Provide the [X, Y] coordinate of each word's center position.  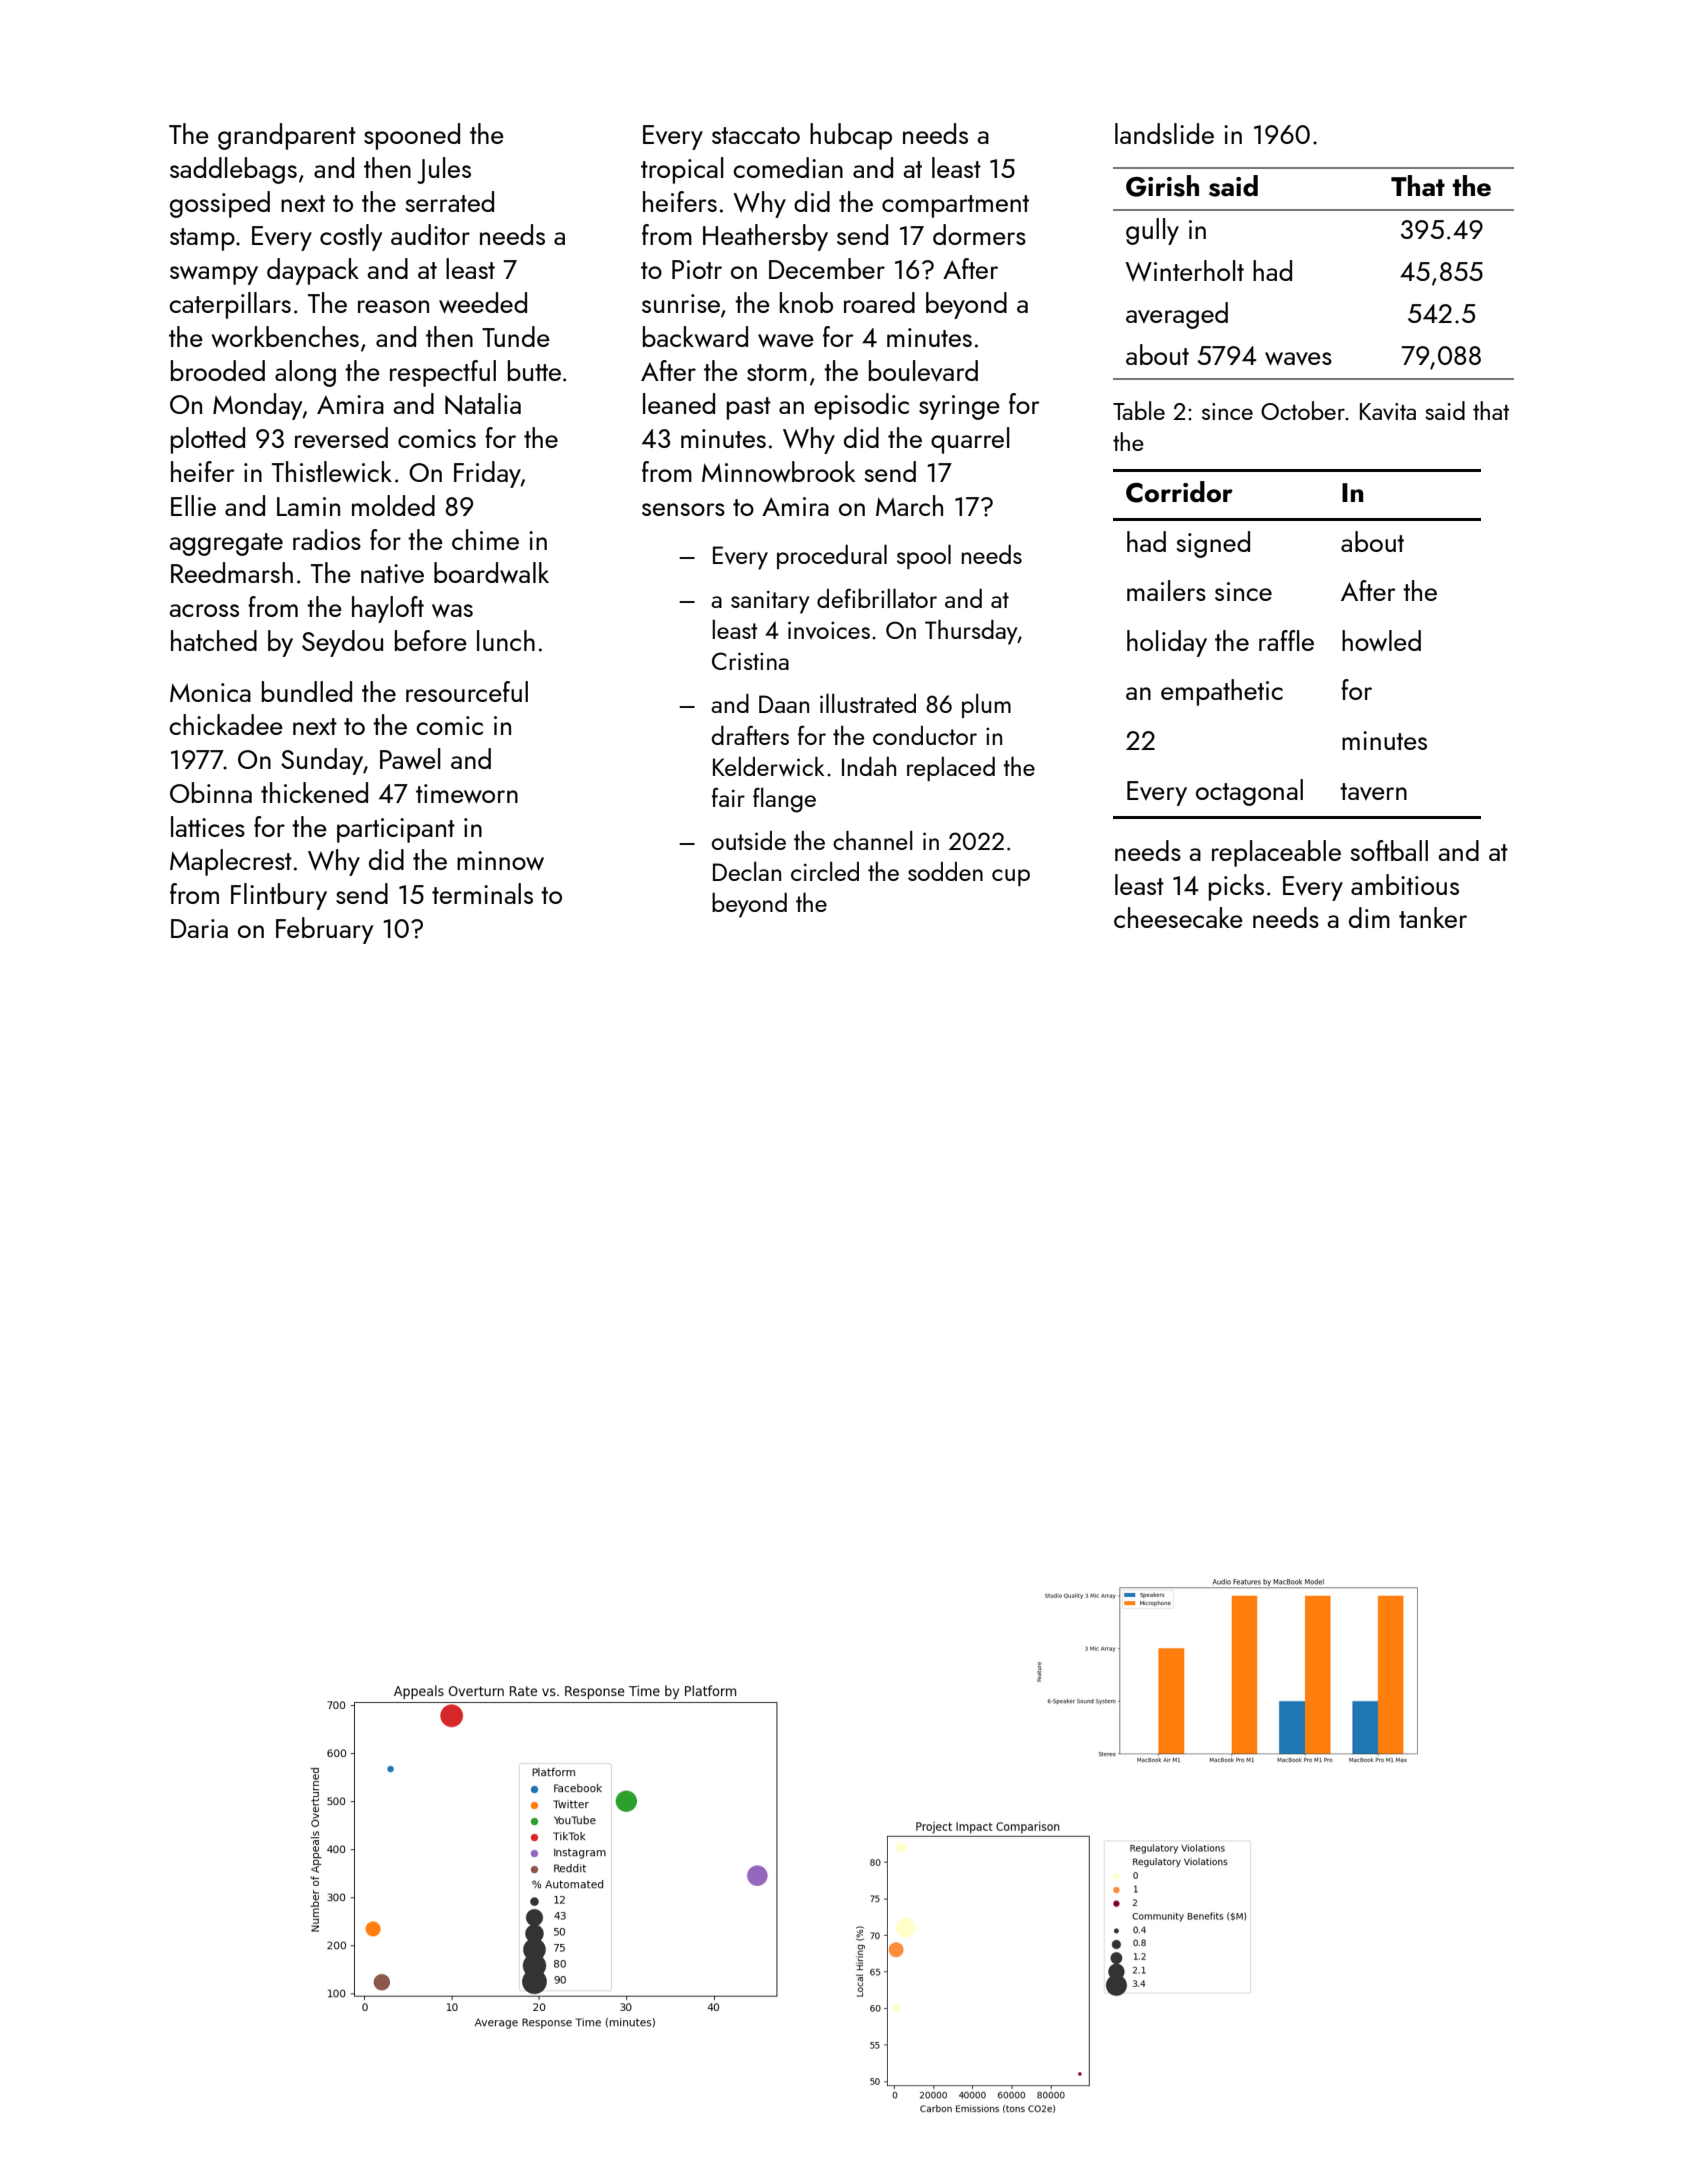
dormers [979, 234]
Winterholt [1184, 270]
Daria [199, 928]
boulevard [923, 371]
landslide [1164, 133]
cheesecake [1178, 917]
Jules [444, 170]
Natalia [483, 404]
